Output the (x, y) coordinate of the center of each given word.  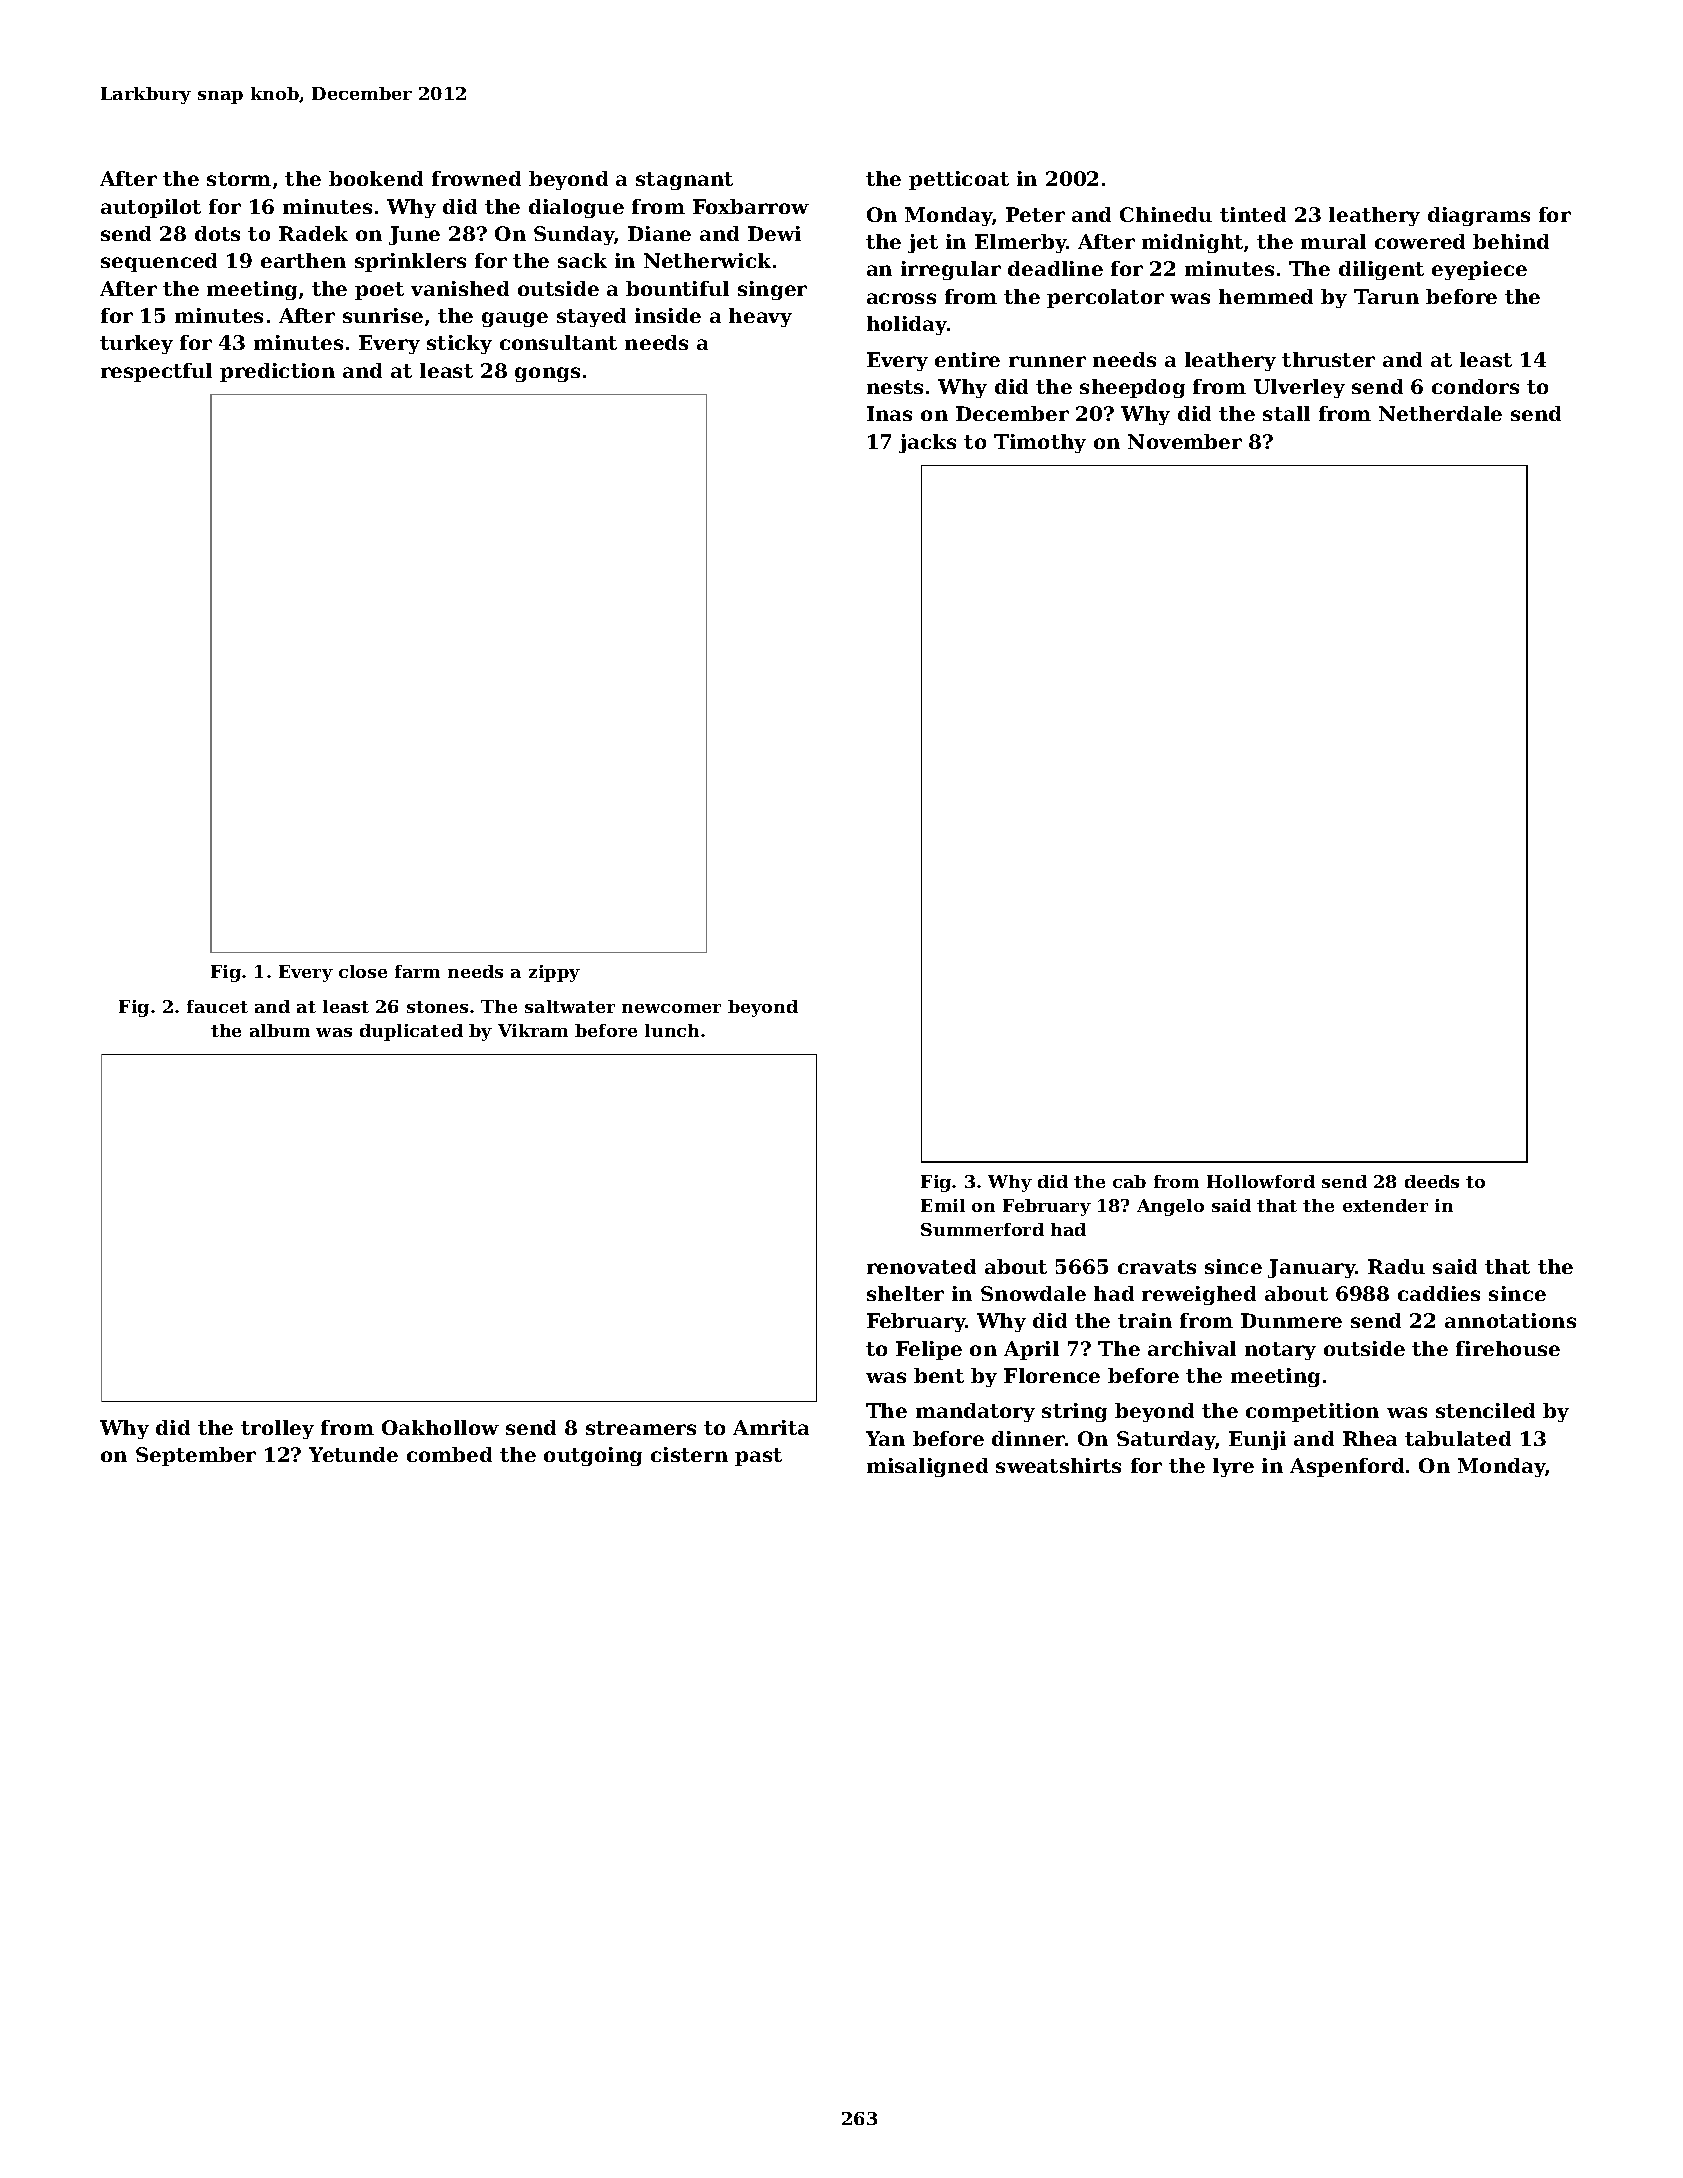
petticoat (959, 180)
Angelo (1170, 1207)
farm (417, 971)
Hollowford (1261, 1181)
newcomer (671, 1008)
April (1031, 1350)
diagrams (1479, 216)
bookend (376, 178)
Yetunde (353, 1454)
